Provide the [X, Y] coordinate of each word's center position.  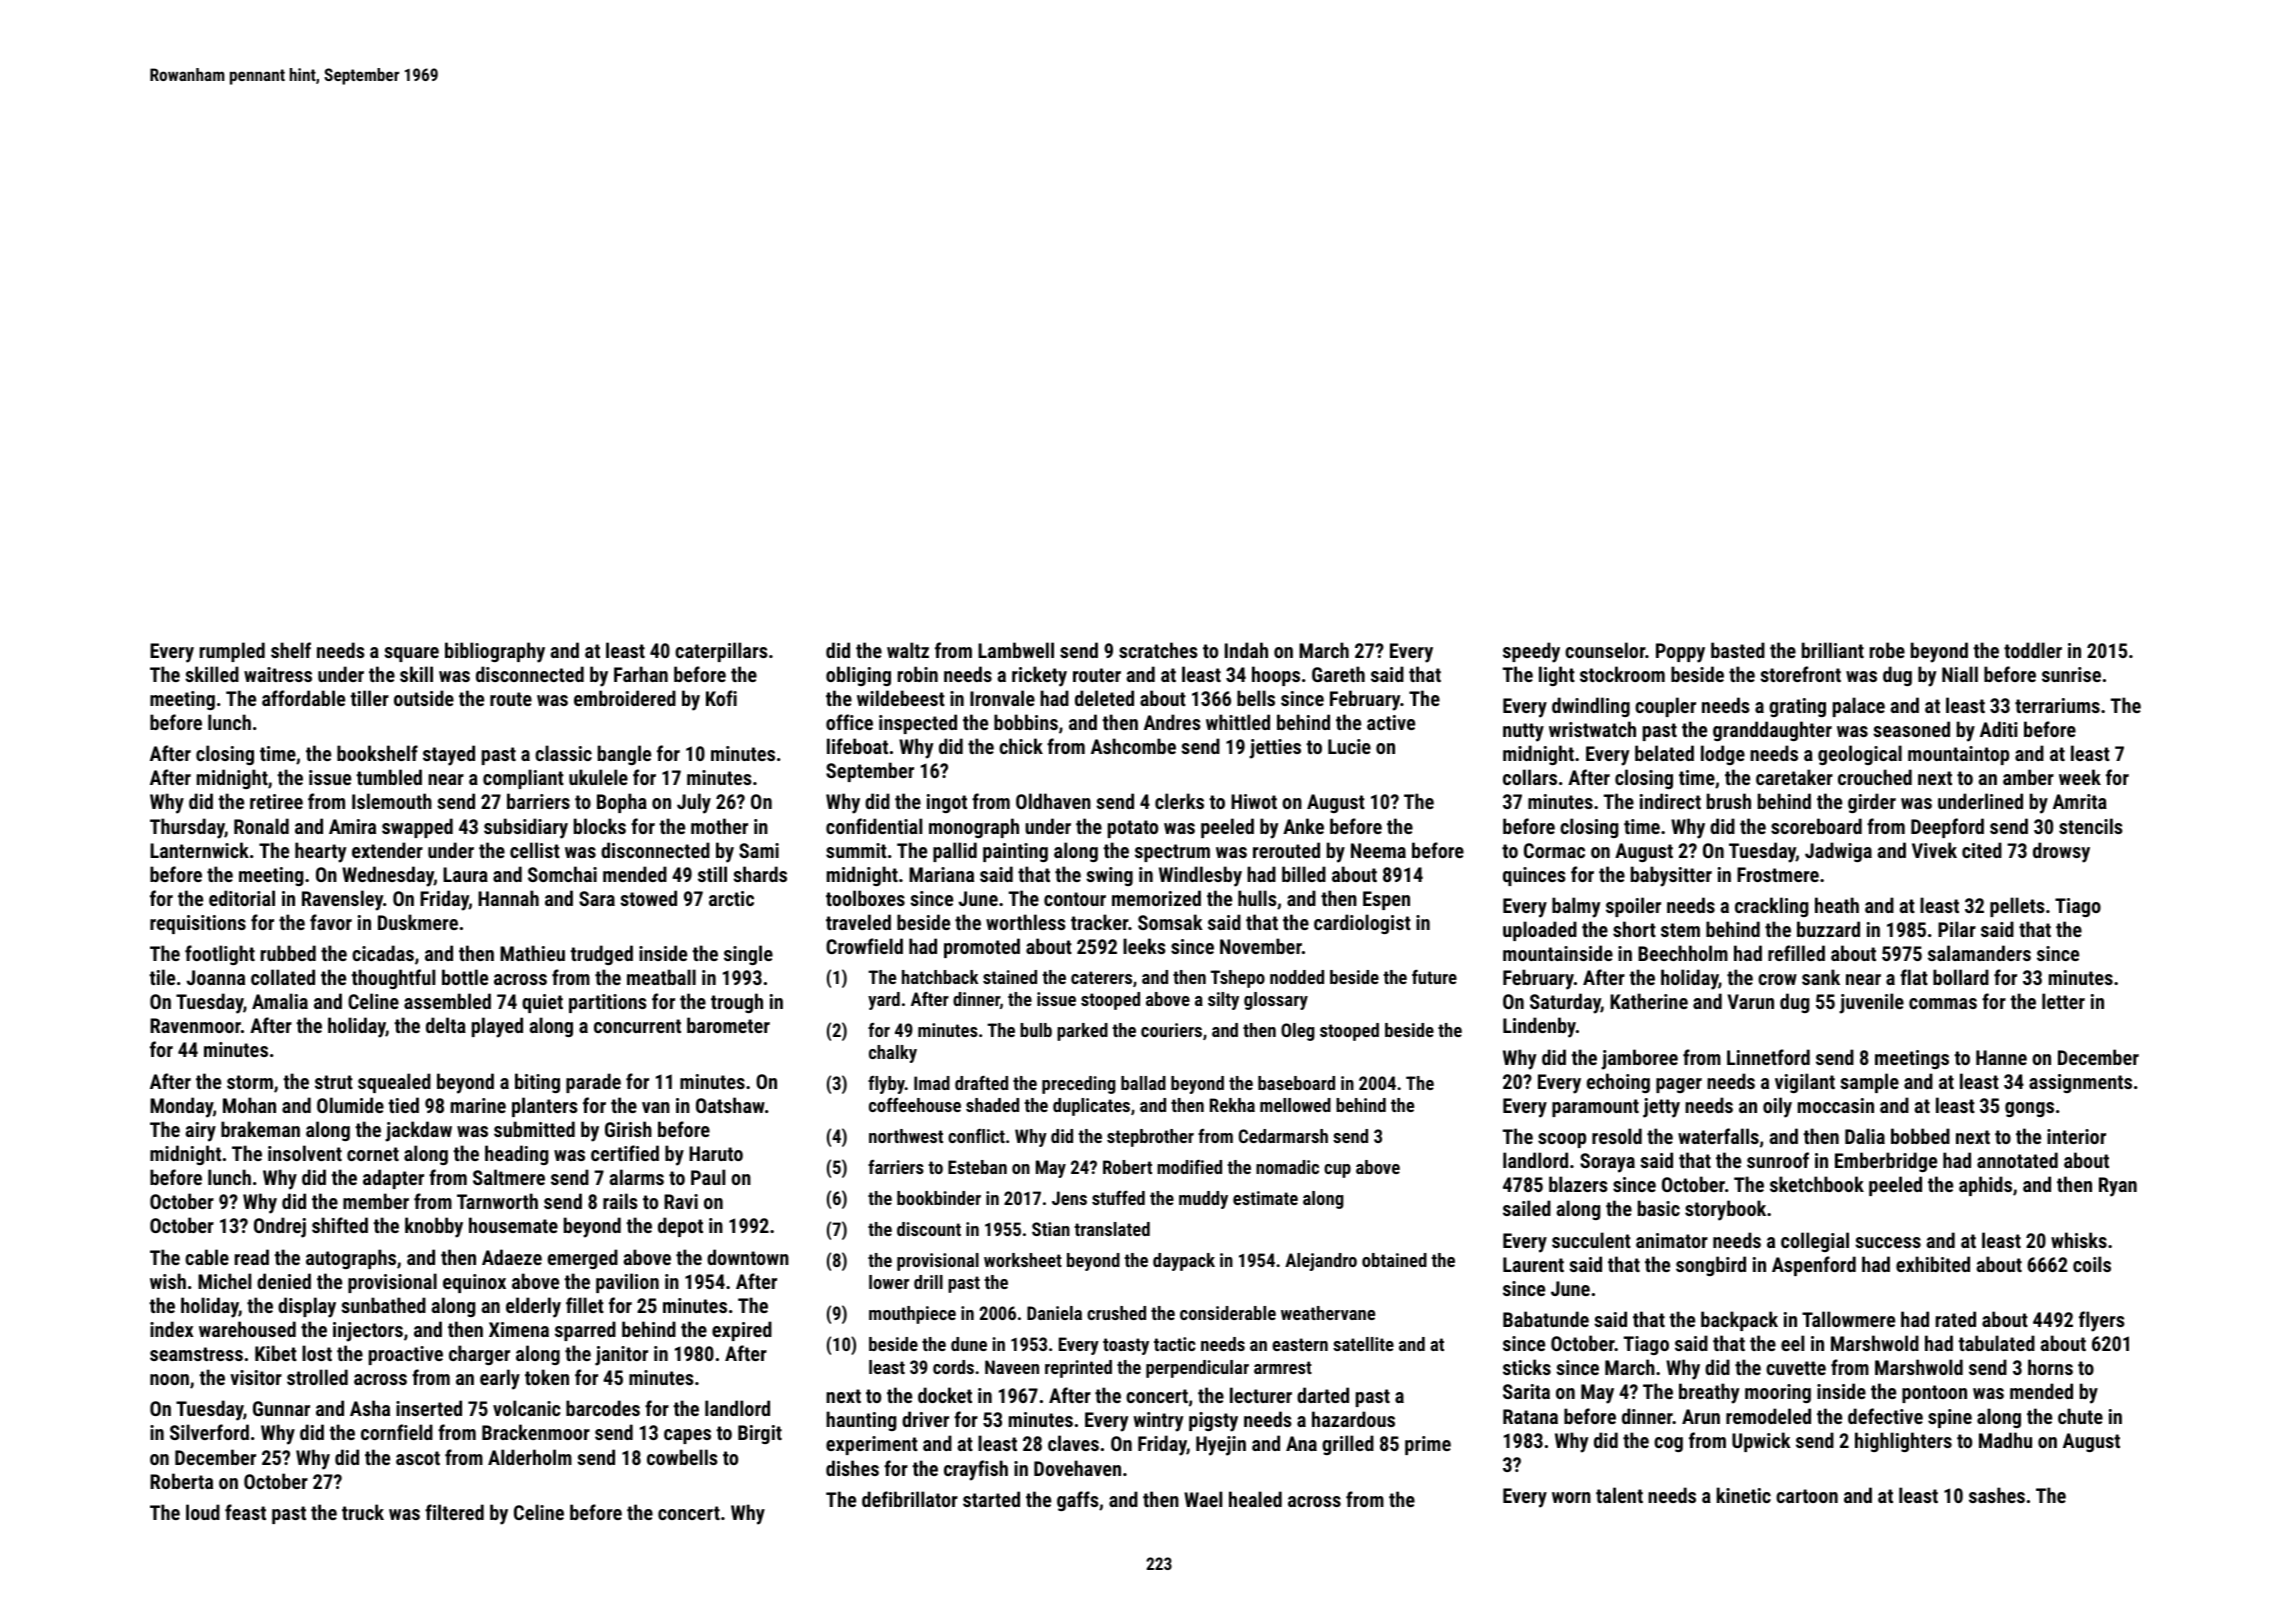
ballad [1143, 1083]
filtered [454, 1512]
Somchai [562, 874]
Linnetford [1768, 1057]
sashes [1997, 1495]
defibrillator [910, 1499]
